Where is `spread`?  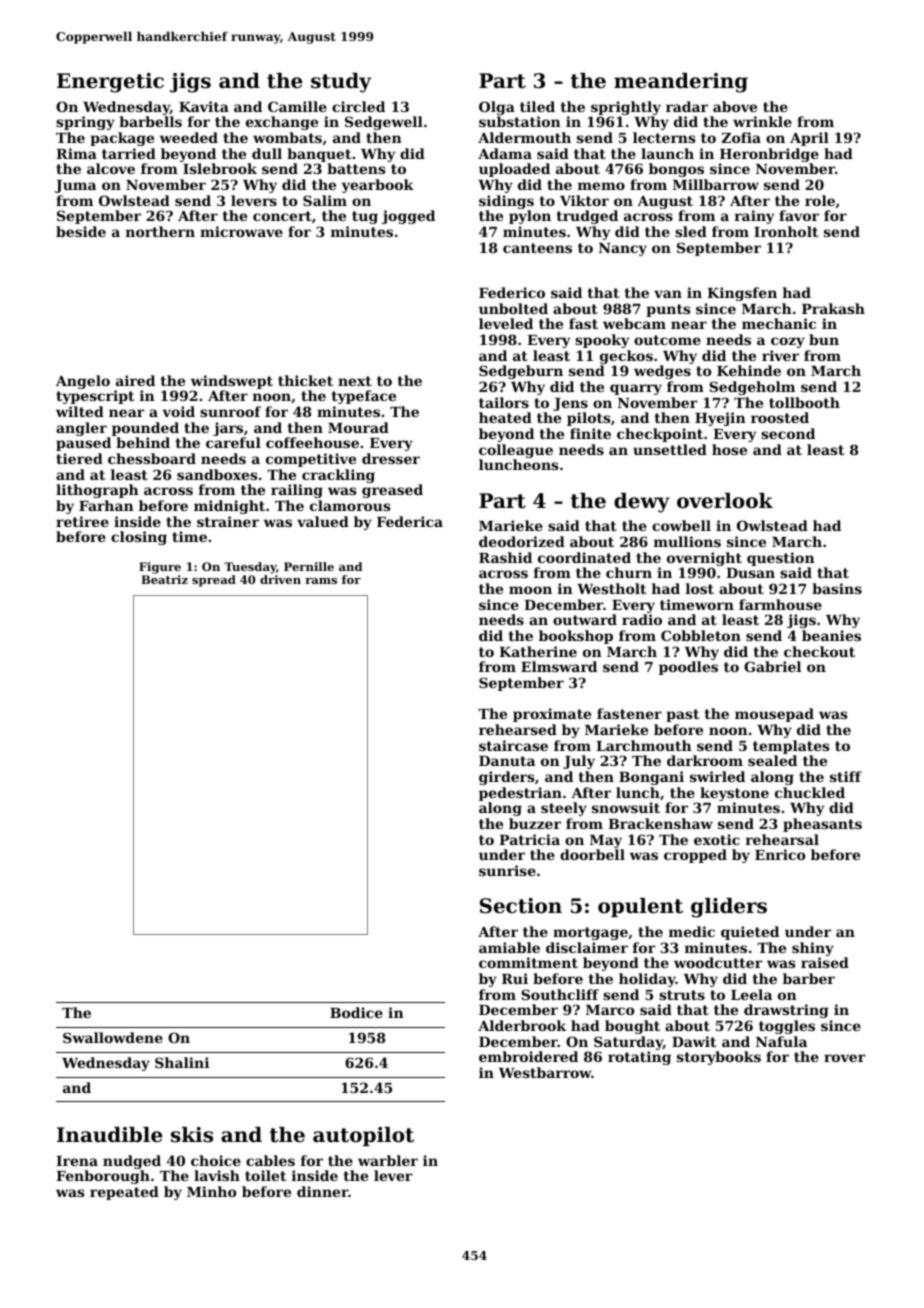
spread is located at coordinates (214, 581).
